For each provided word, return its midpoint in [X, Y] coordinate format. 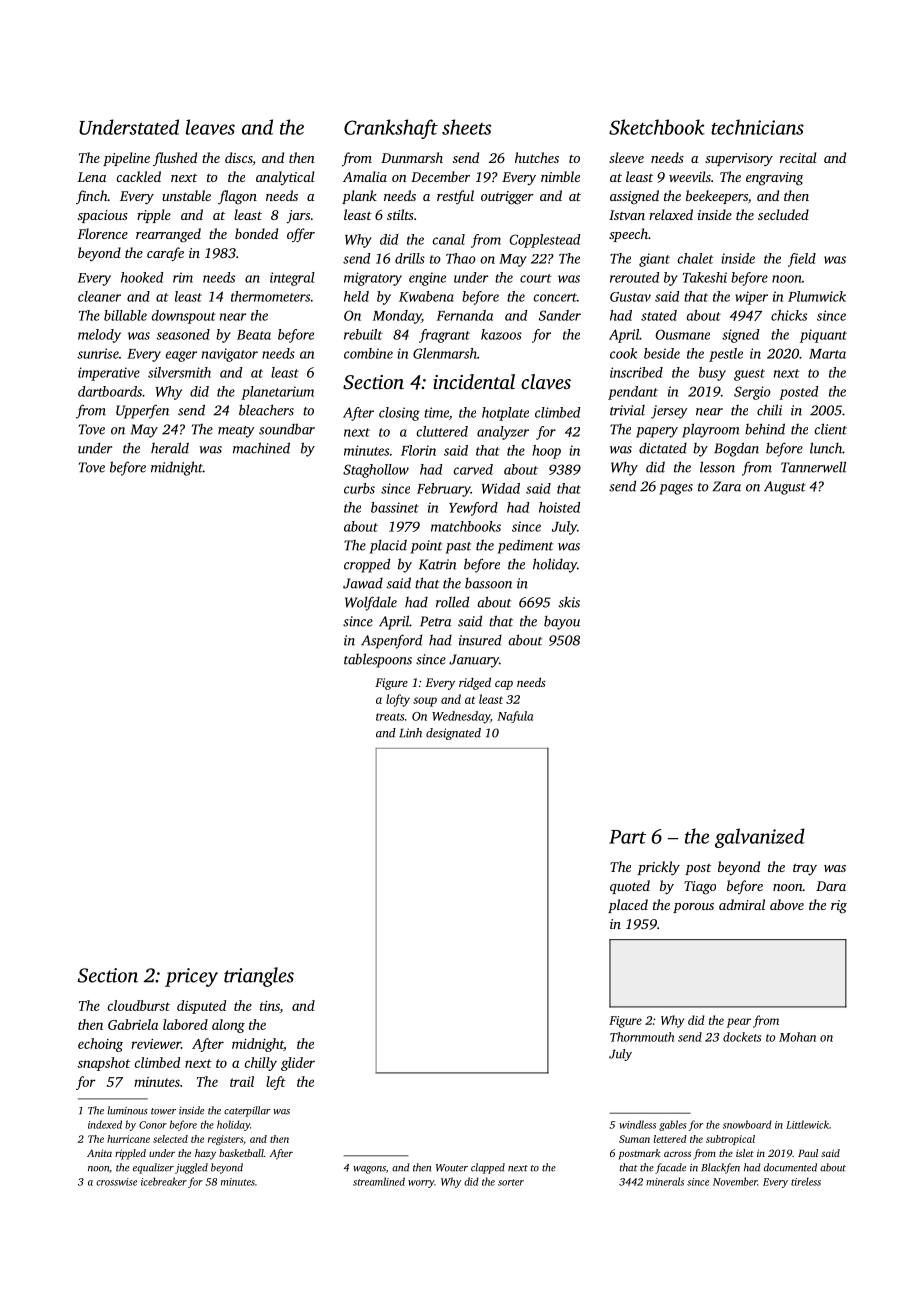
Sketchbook [657, 127]
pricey [191, 977]
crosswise [116, 1182]
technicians [757, 127]
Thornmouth [642, 1037]
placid [388, 546]
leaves [210, 127]
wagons [369, 1170]
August [785, 488]
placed [628, 906]
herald [170, 448]
